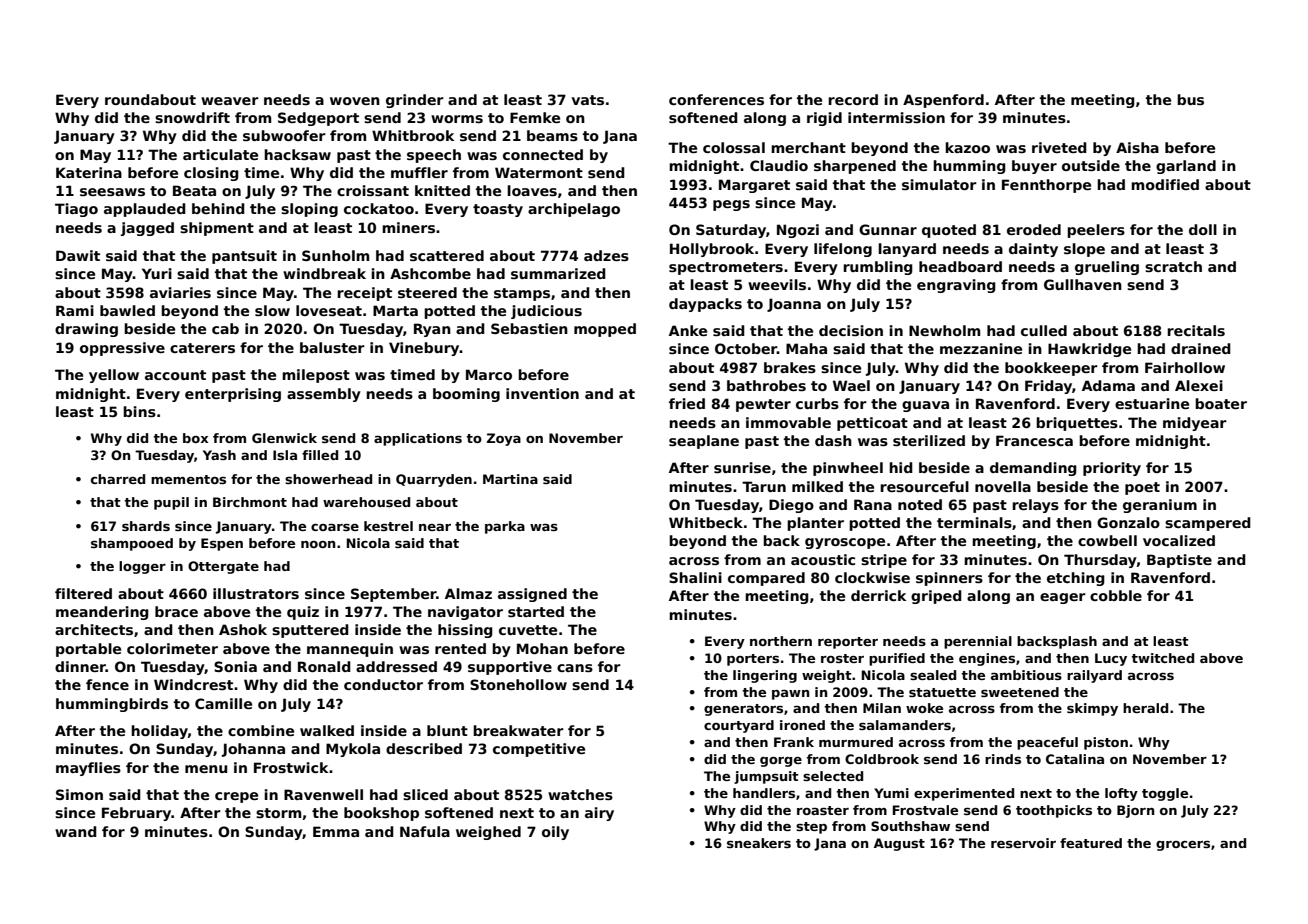 The height and width of the screenshot is (924, 1308). What do you see at coordinates (555, 833) in the screenshot?
I see `oily` at bounding box center [555, 833].
